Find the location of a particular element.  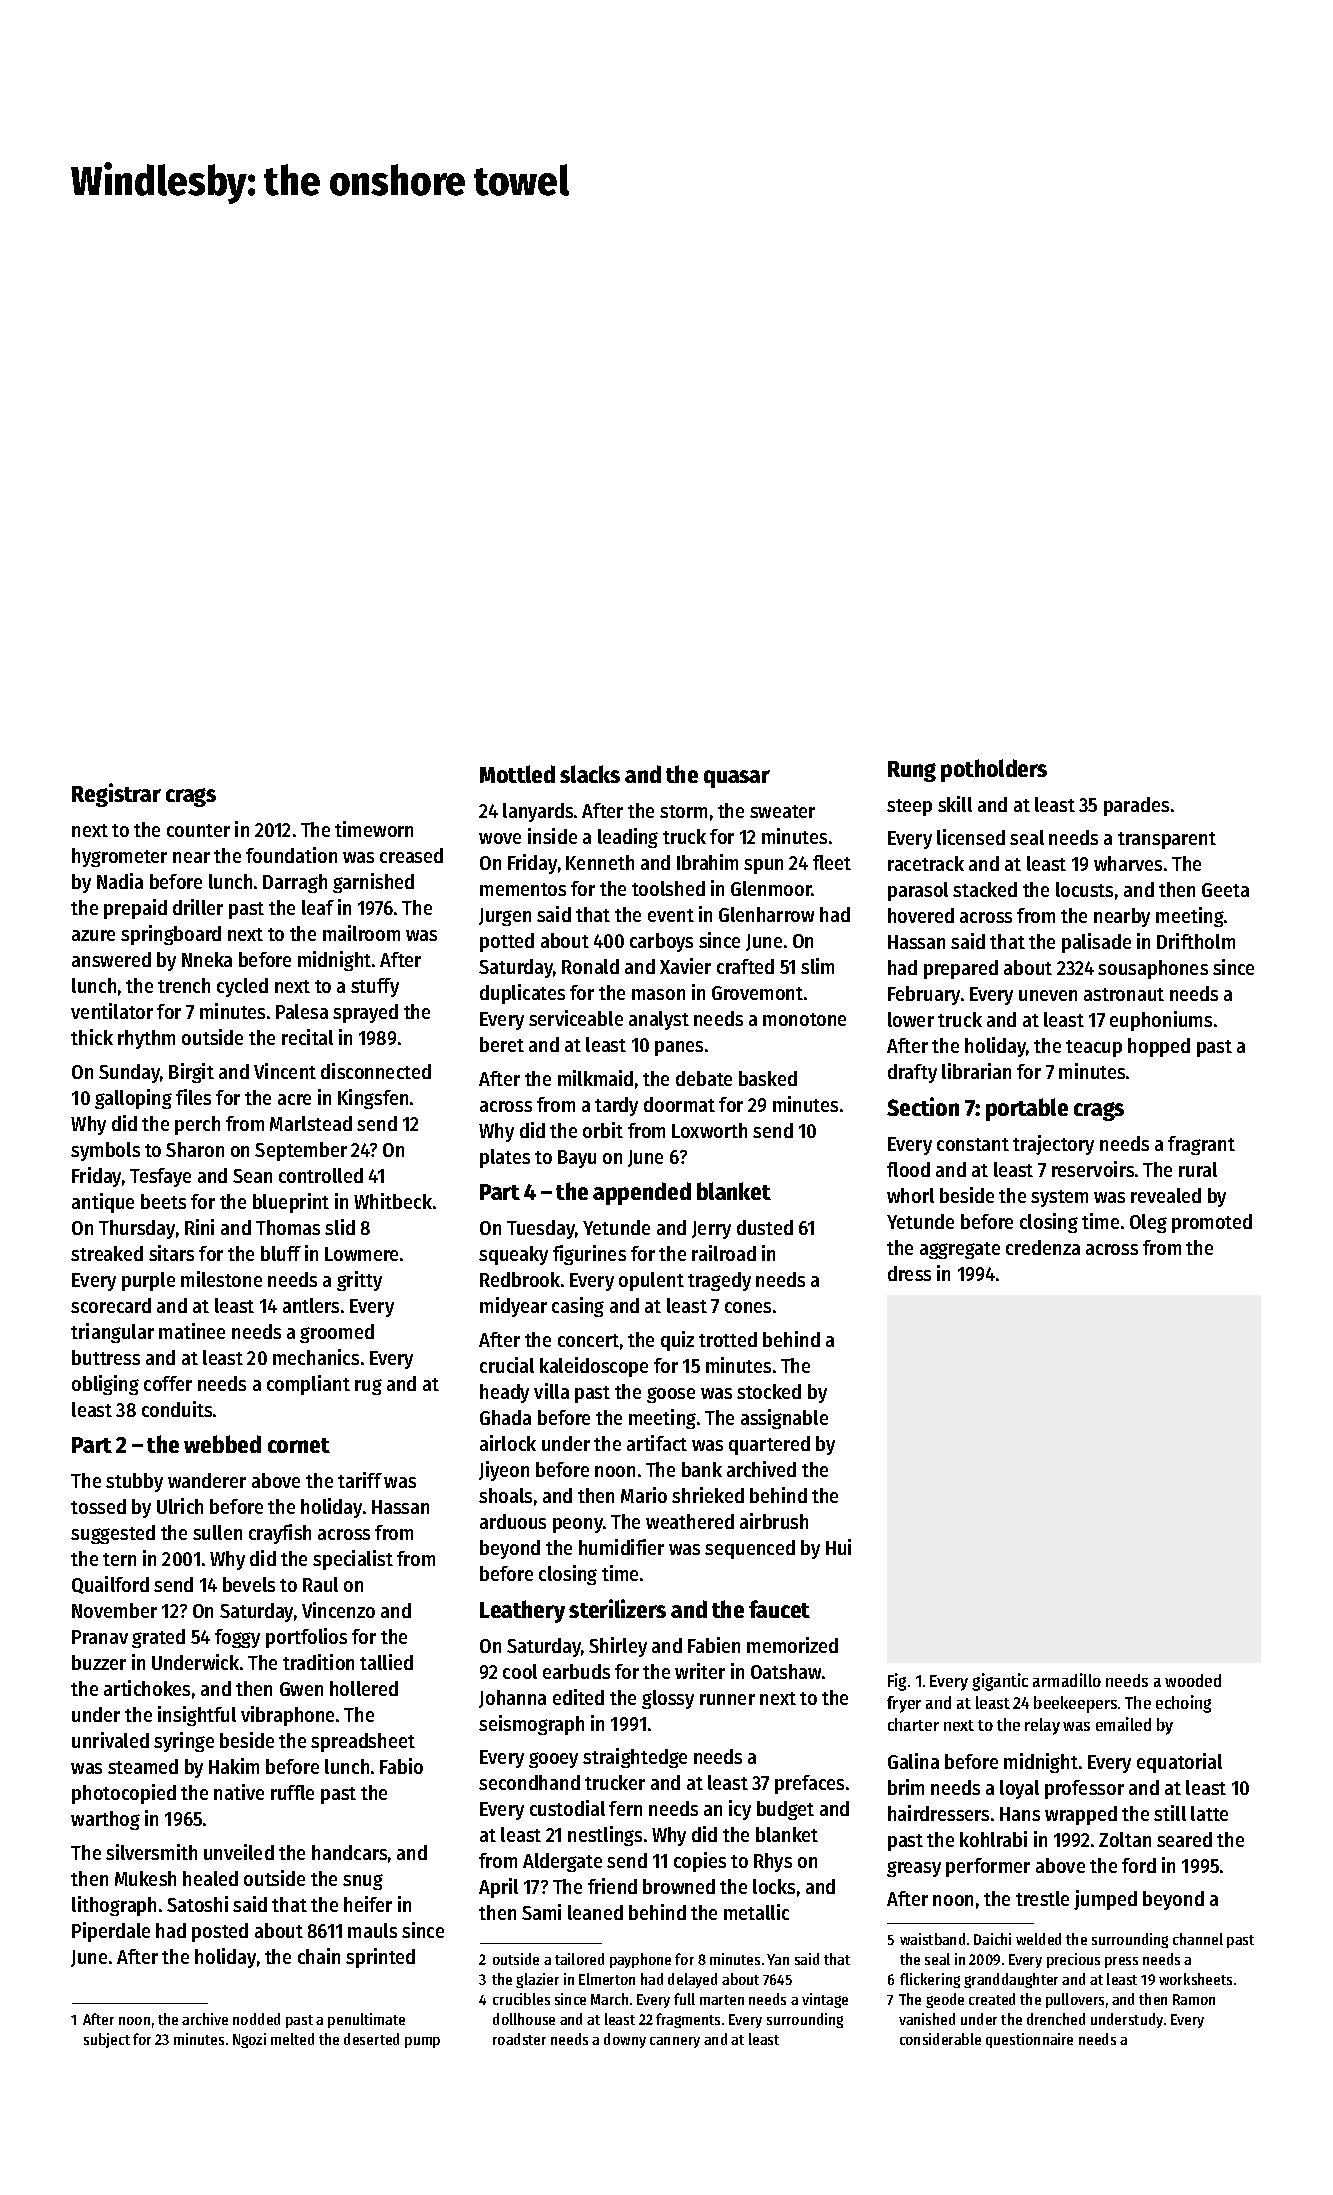

parades is located at coordinates (1136, 806).
